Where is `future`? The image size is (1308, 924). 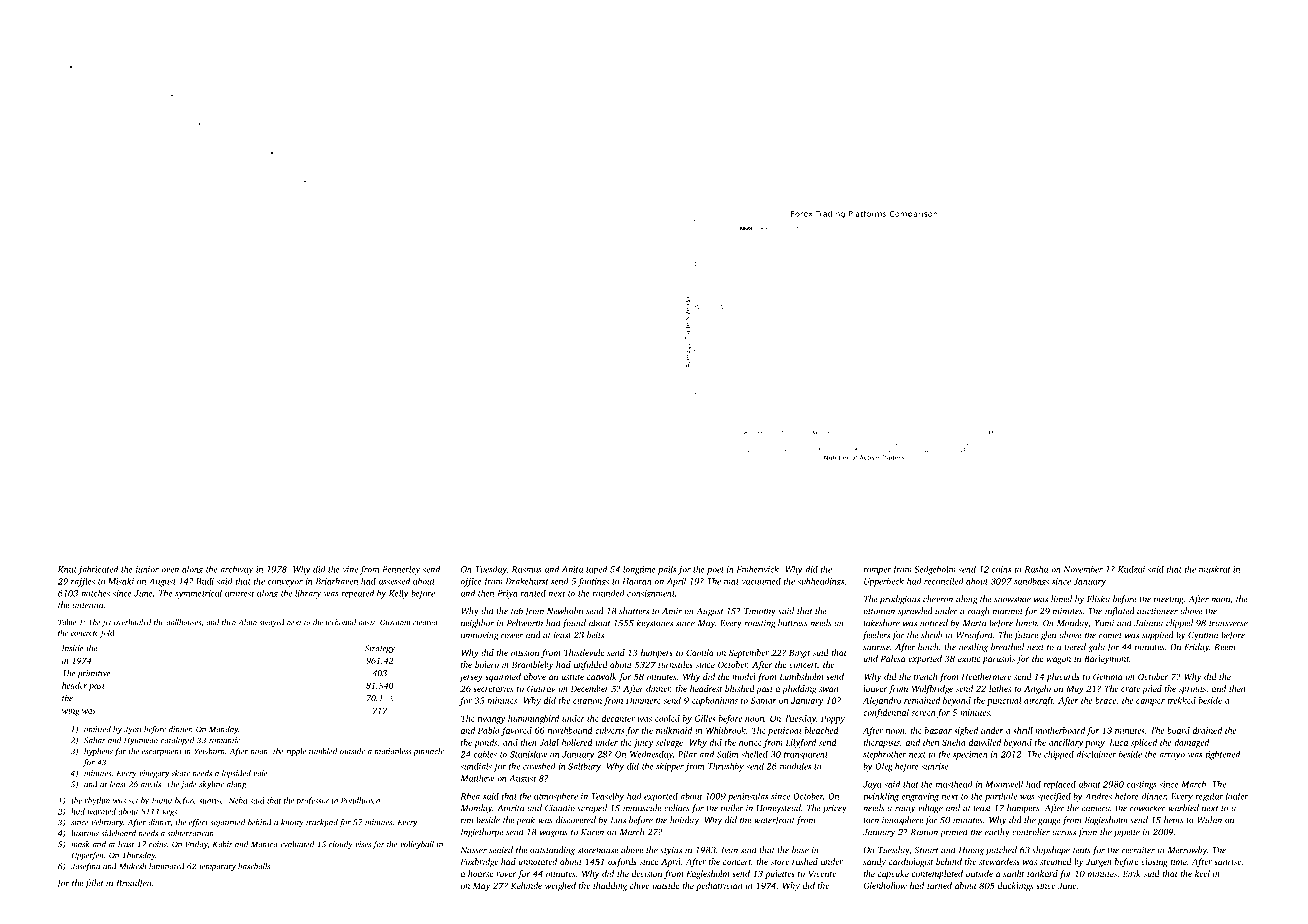 future is located at coordinates (1026, 636).
